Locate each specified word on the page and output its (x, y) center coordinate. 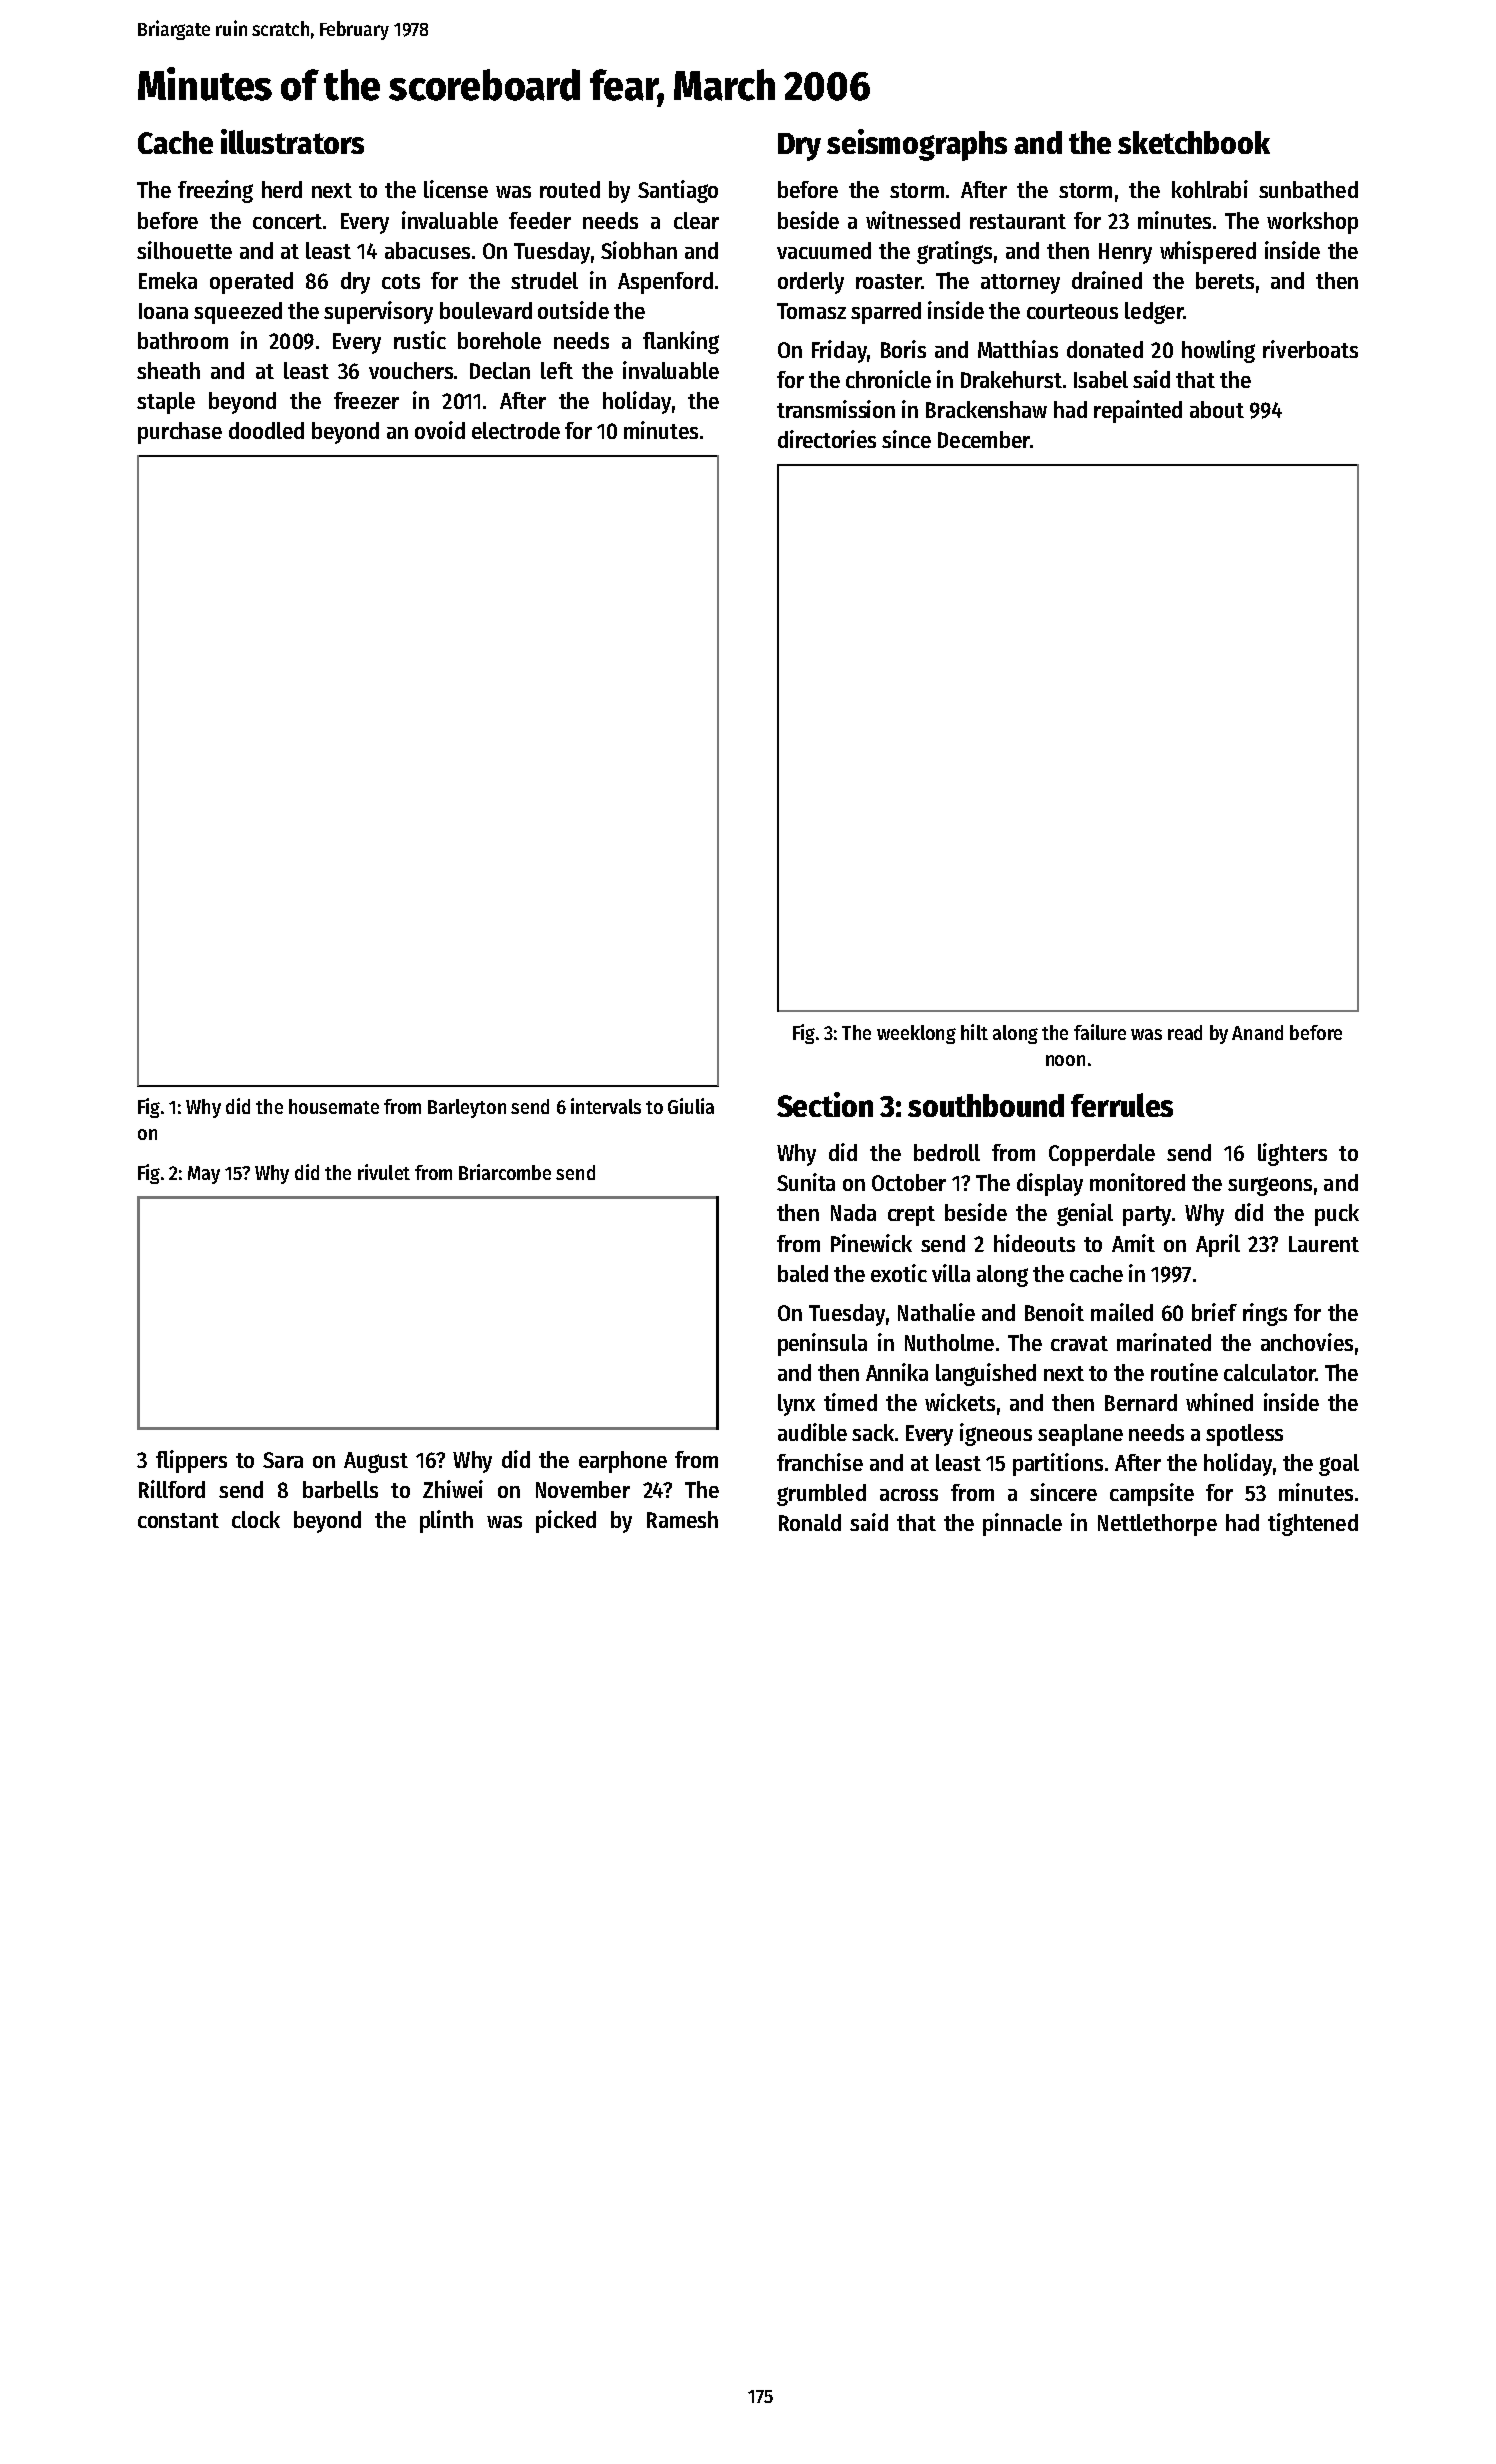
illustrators (292, 141)
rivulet (384, 1172)
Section (825, 1104)
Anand (1257, 1032)
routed (570, 189)
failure (1100, 1032)
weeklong (916, 1034)
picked (566, 1521)
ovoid (440, 430)
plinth (446, 1521)
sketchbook (1194, 142)
